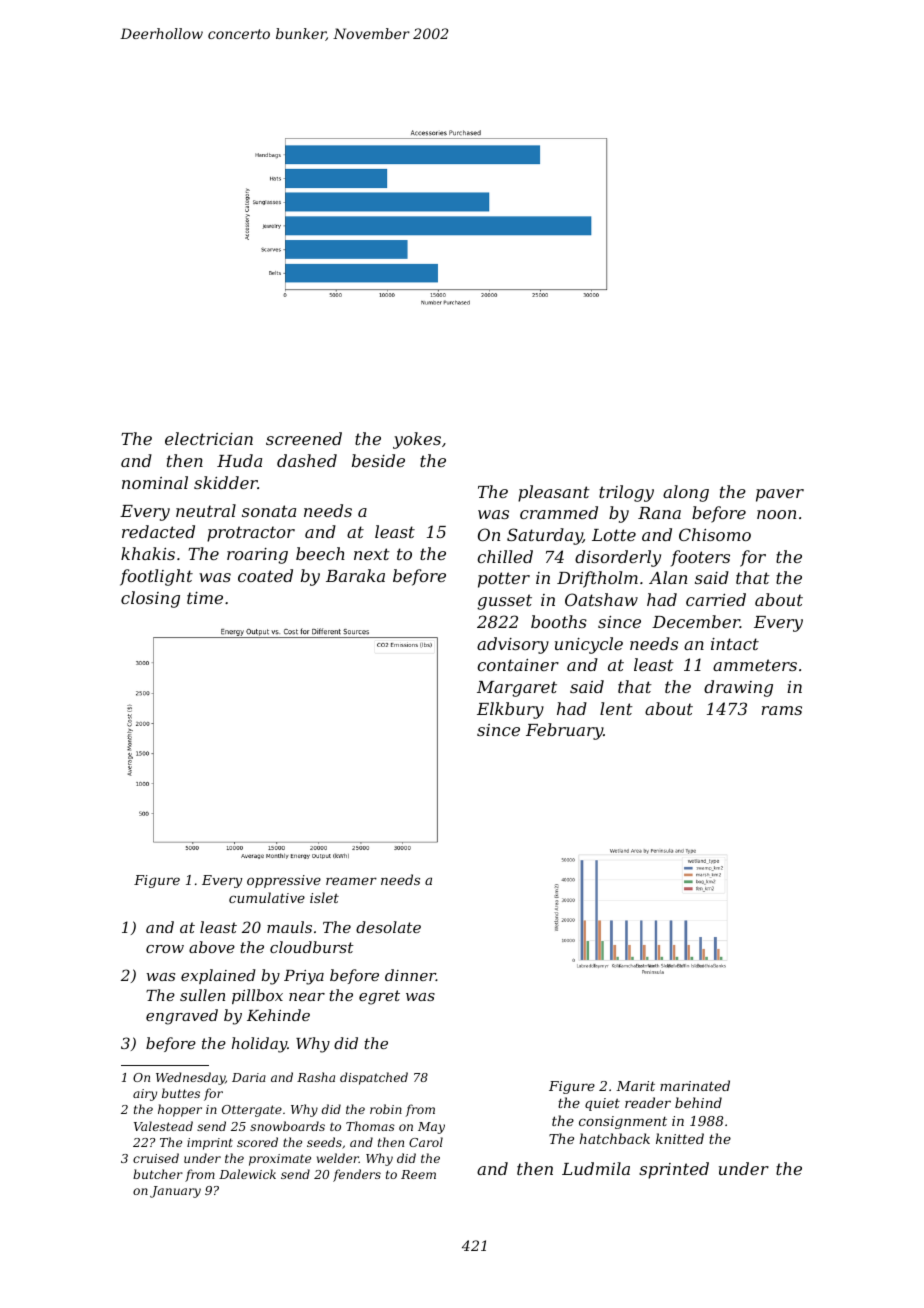 The height and width of the screenshot is (1308, 924). What do you see at coordinates (417, 440) in the screenshot?
I see `yokes` at bounding box center [417, 440].
